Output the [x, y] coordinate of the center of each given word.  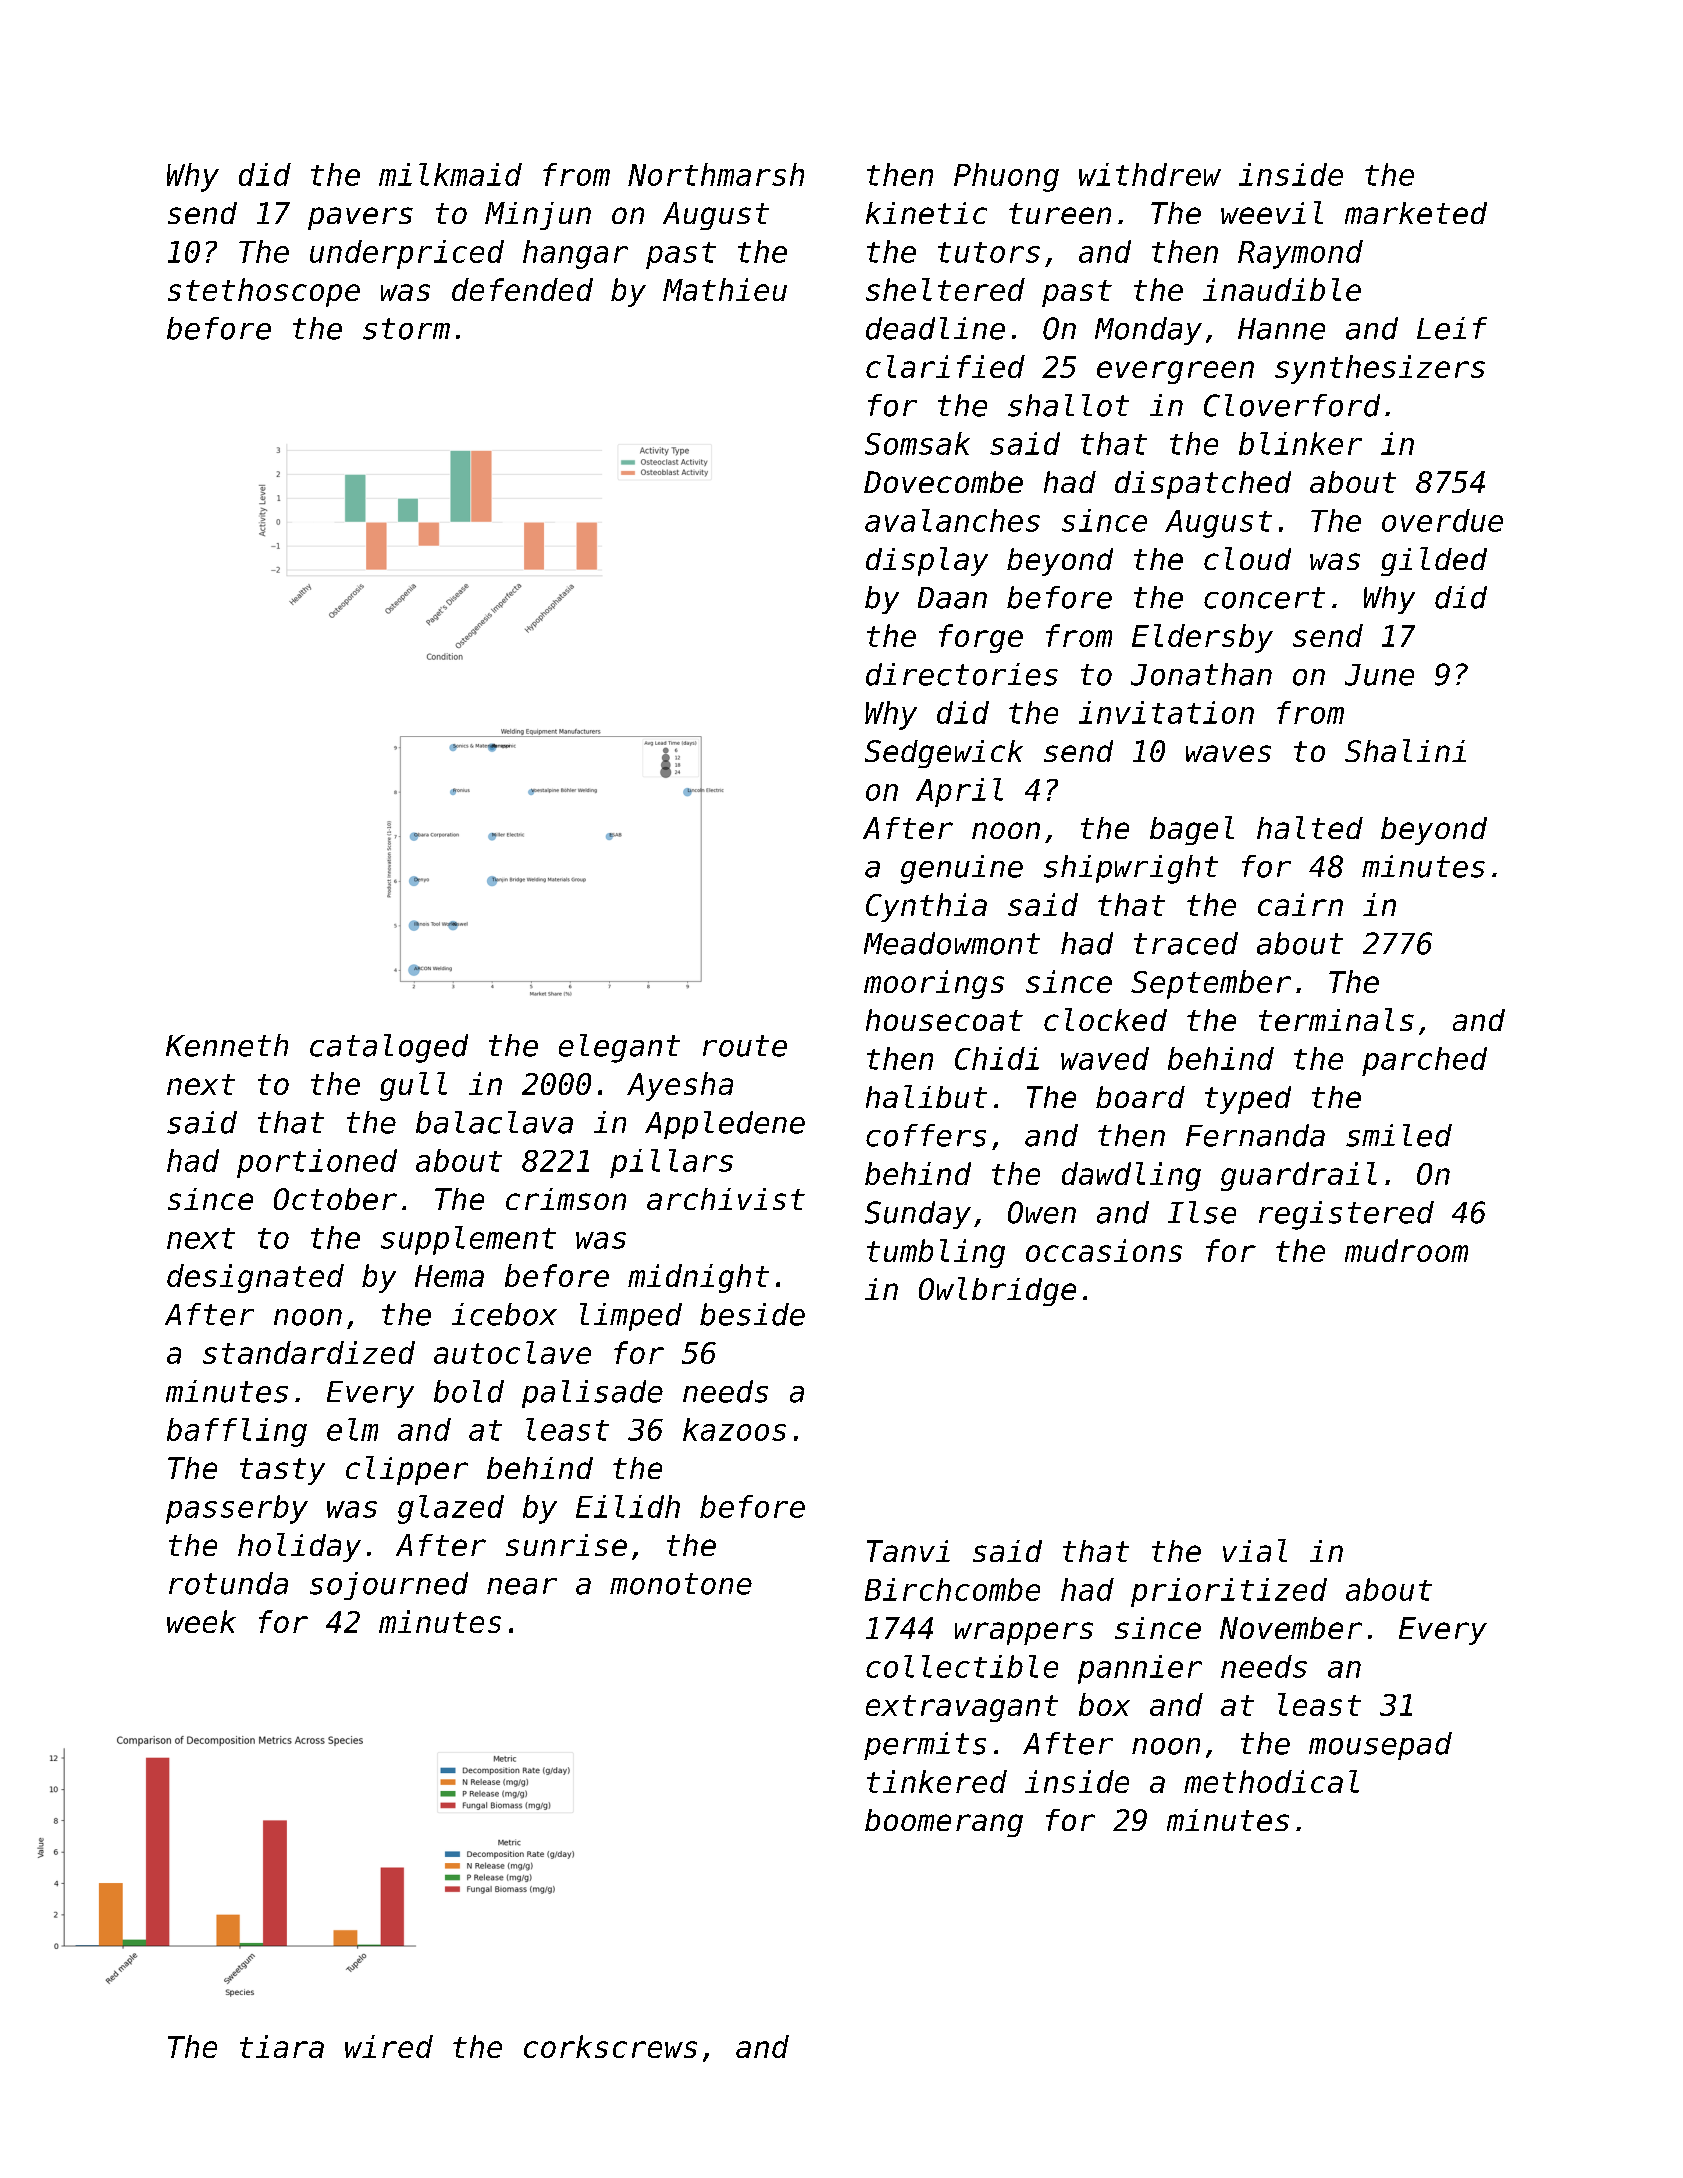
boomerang [944, 1823]
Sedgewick [944, 754]
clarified [945, 366]
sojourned [389, 1586]
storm [406, 329]
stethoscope [264, 292]
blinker [1300, 443]
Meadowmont [952, 943]
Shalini [1405, 750]
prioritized [1229, 1592]
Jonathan [1201, 674]
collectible [962, 1666]
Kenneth [227, 1045]
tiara [282, 2046]
